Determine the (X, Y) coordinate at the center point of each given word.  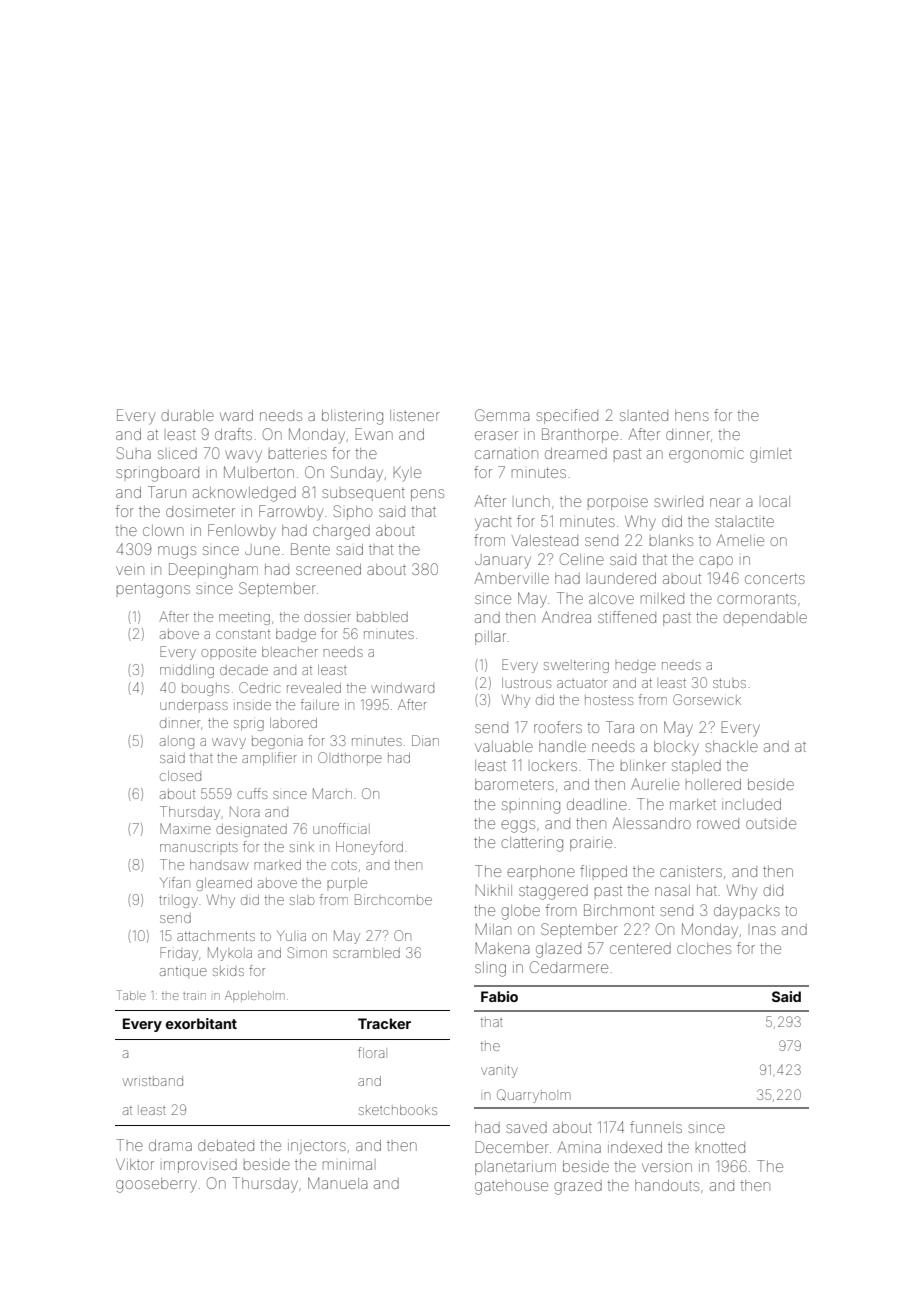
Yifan (175, 882)
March (332, 793)
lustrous (526, 683)
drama (170, 1145)
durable (187, 415)
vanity (499, 1072)
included (751, 804)
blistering (352, 417)
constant (243, 634)
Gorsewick (707, 699)
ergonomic (706, 456)
